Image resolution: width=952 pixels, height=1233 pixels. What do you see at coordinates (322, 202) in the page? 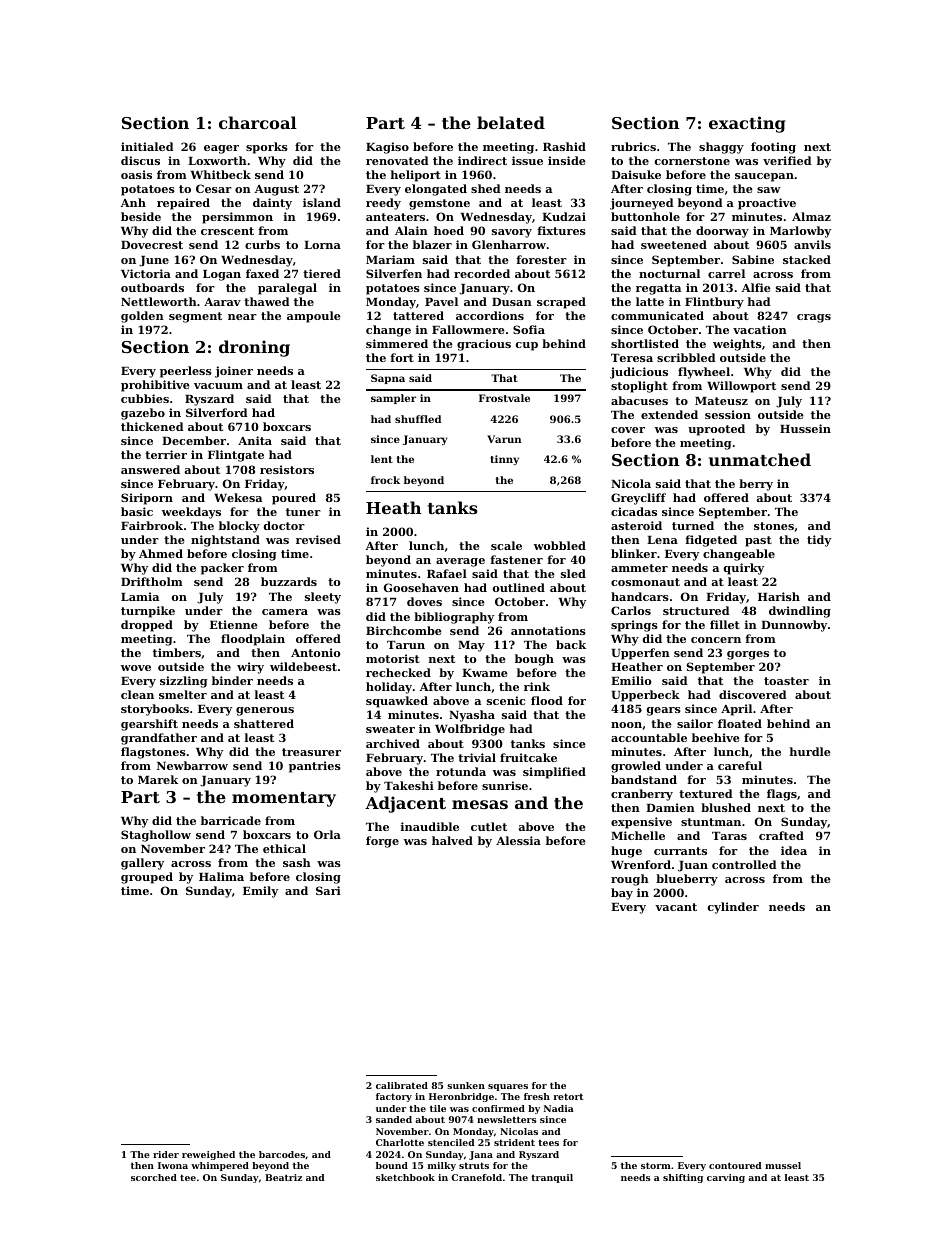
I see `island` at bounding box center [322, 202].
